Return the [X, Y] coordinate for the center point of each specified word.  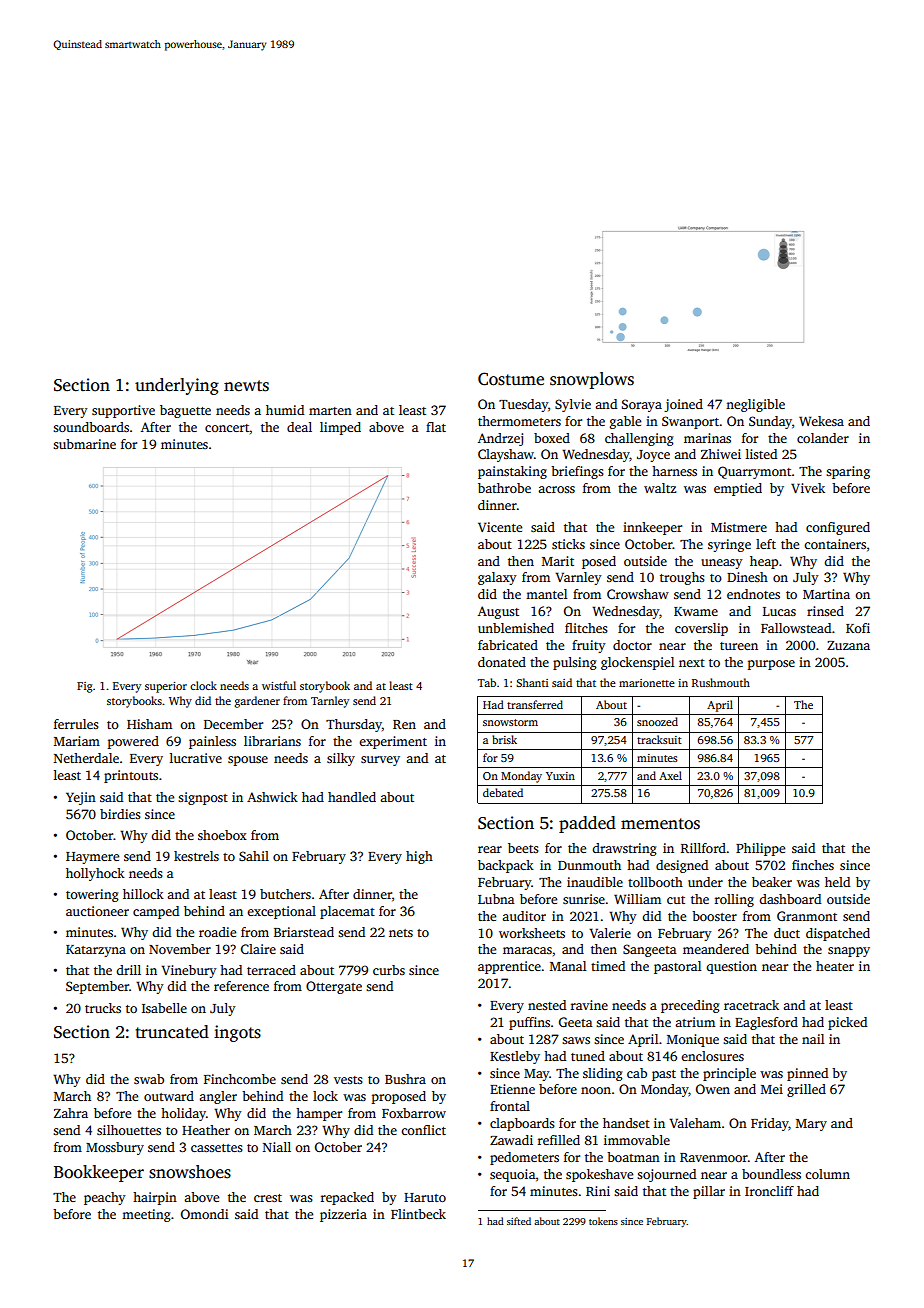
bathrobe [504, 488]
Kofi [858, 628]
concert [227, 428]
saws [576, 1040]
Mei [772, 1089]
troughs [682, 578]
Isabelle [164, 1008]
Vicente [500, 527]
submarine [84, 444]
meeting [146, 1215]
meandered [716, 949]
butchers [285, 894]
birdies [120, 814]
